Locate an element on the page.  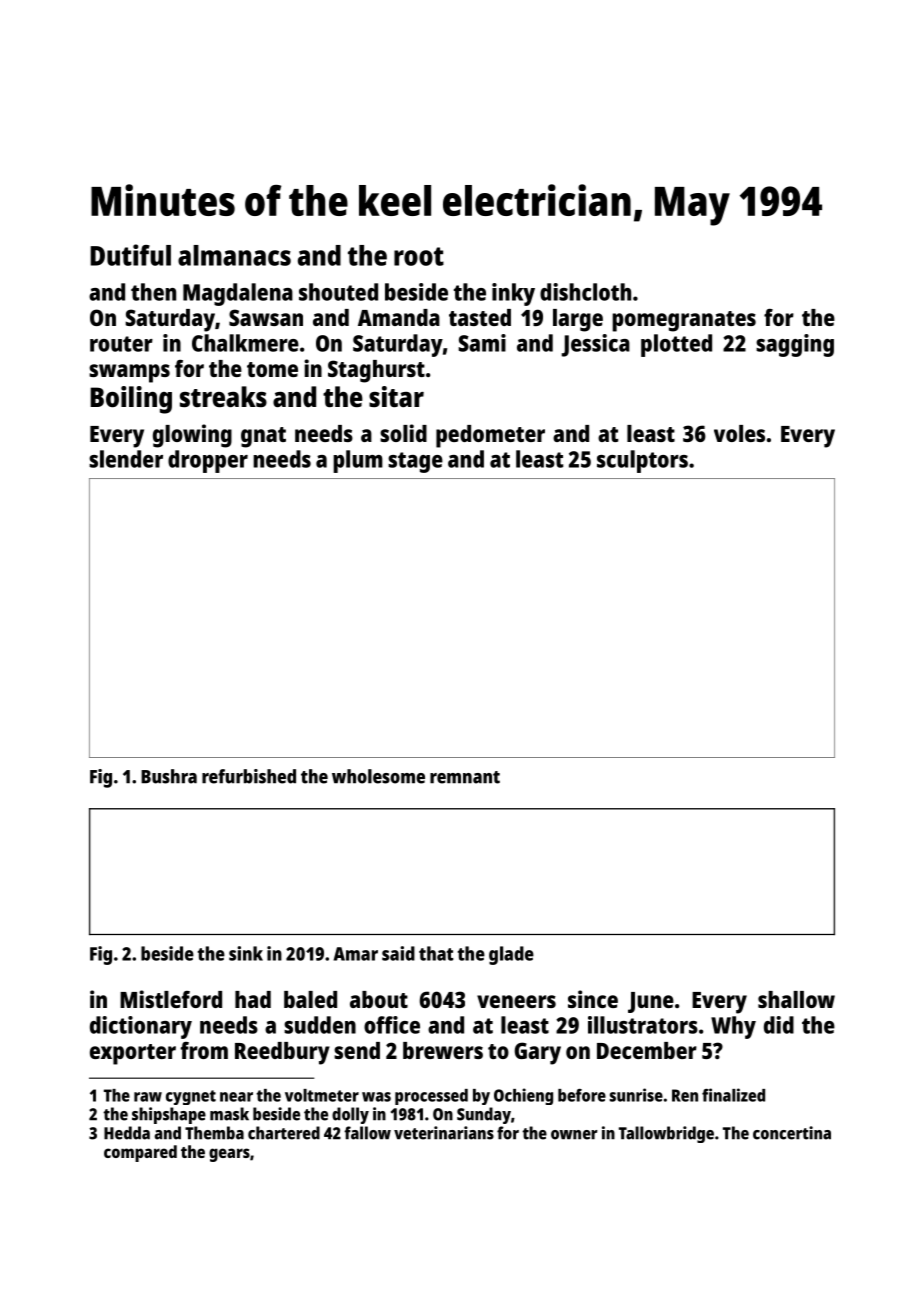
refurbished is located at coordinates (249, 776).
